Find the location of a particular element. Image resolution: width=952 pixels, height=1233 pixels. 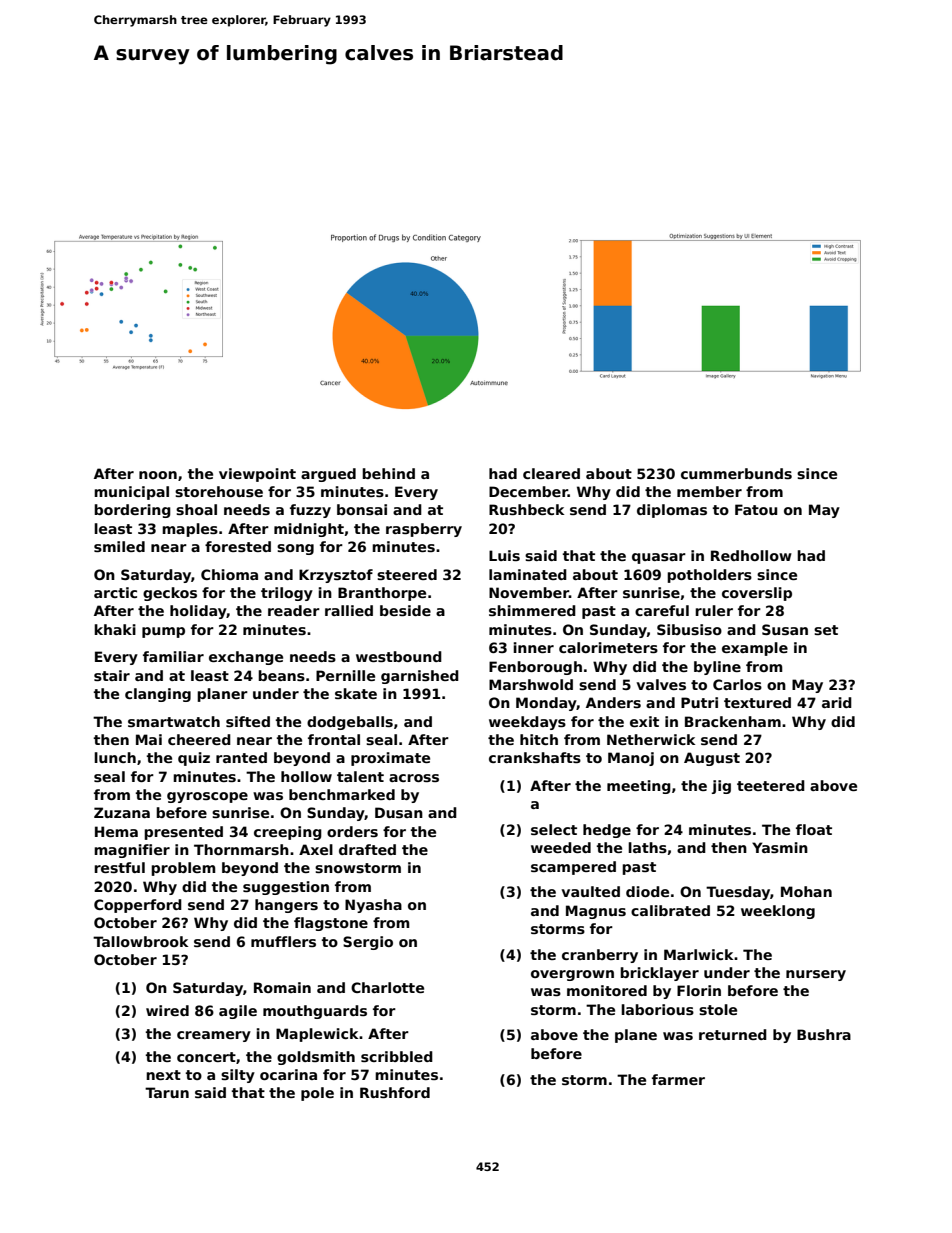

ranted is located at coordinates (241, 757).
